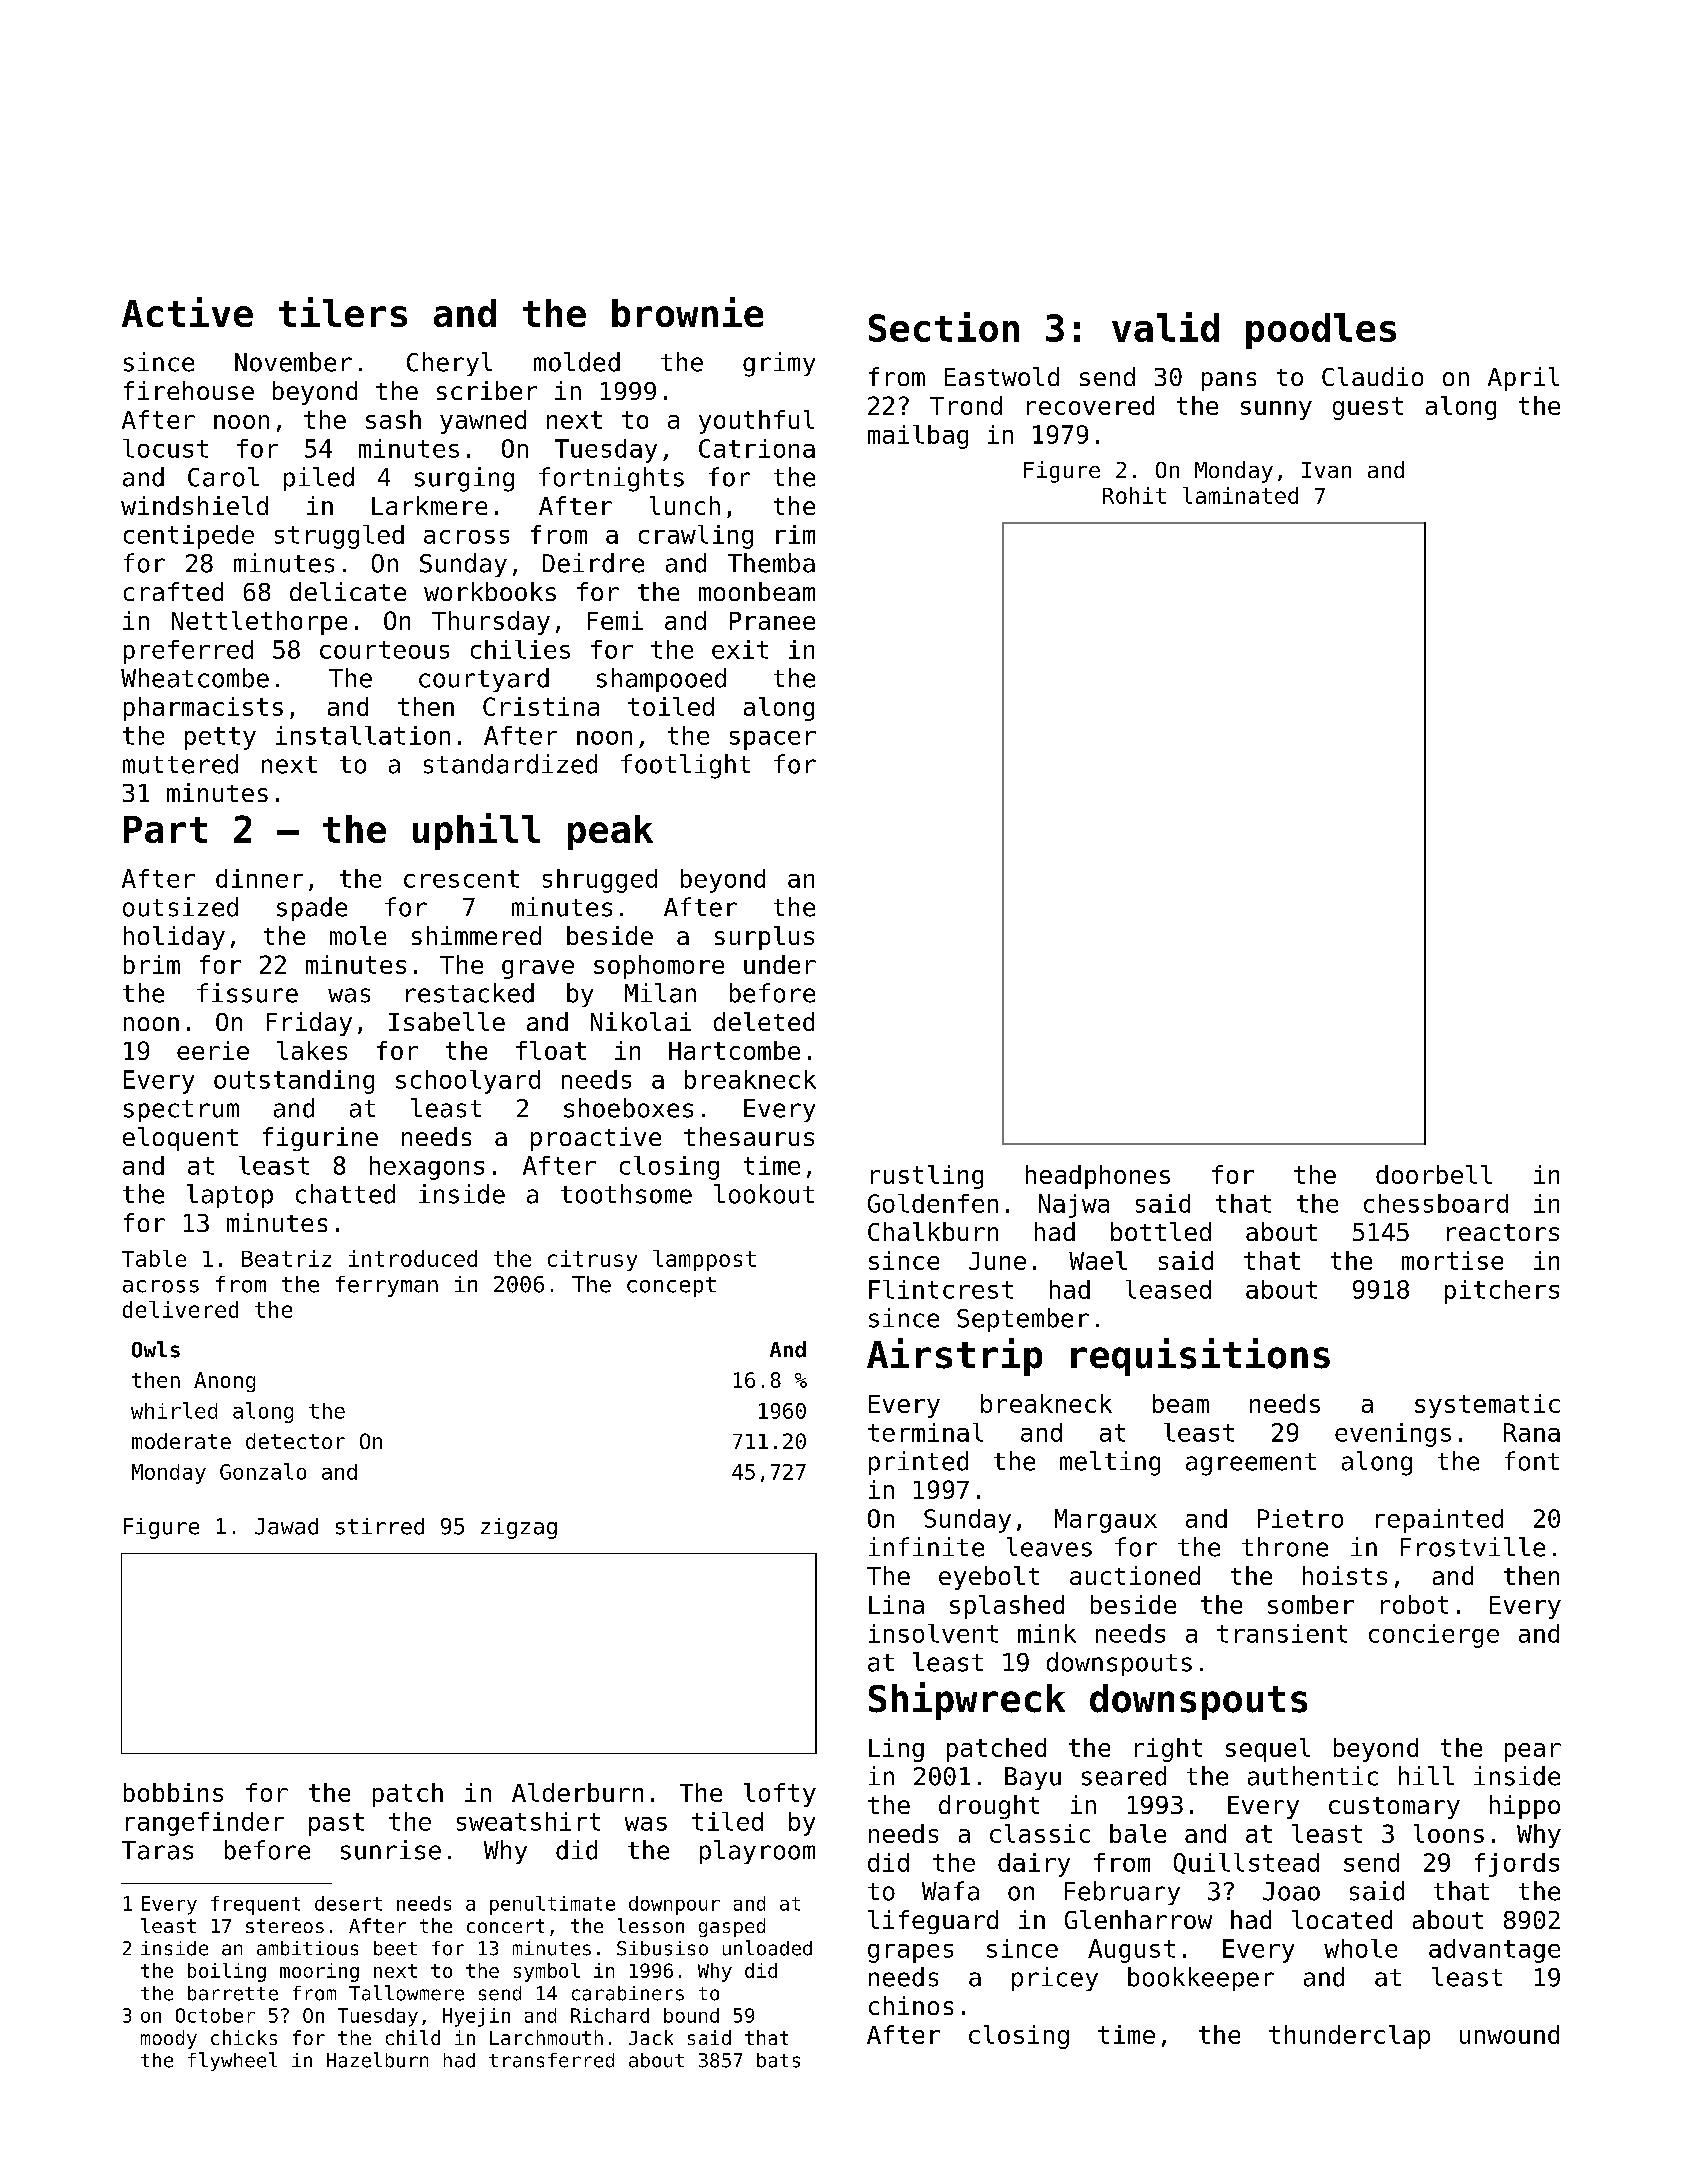 The width and height of the screenshot is (1683, 2178). I want to click on mooring, so click(319, 1972).
